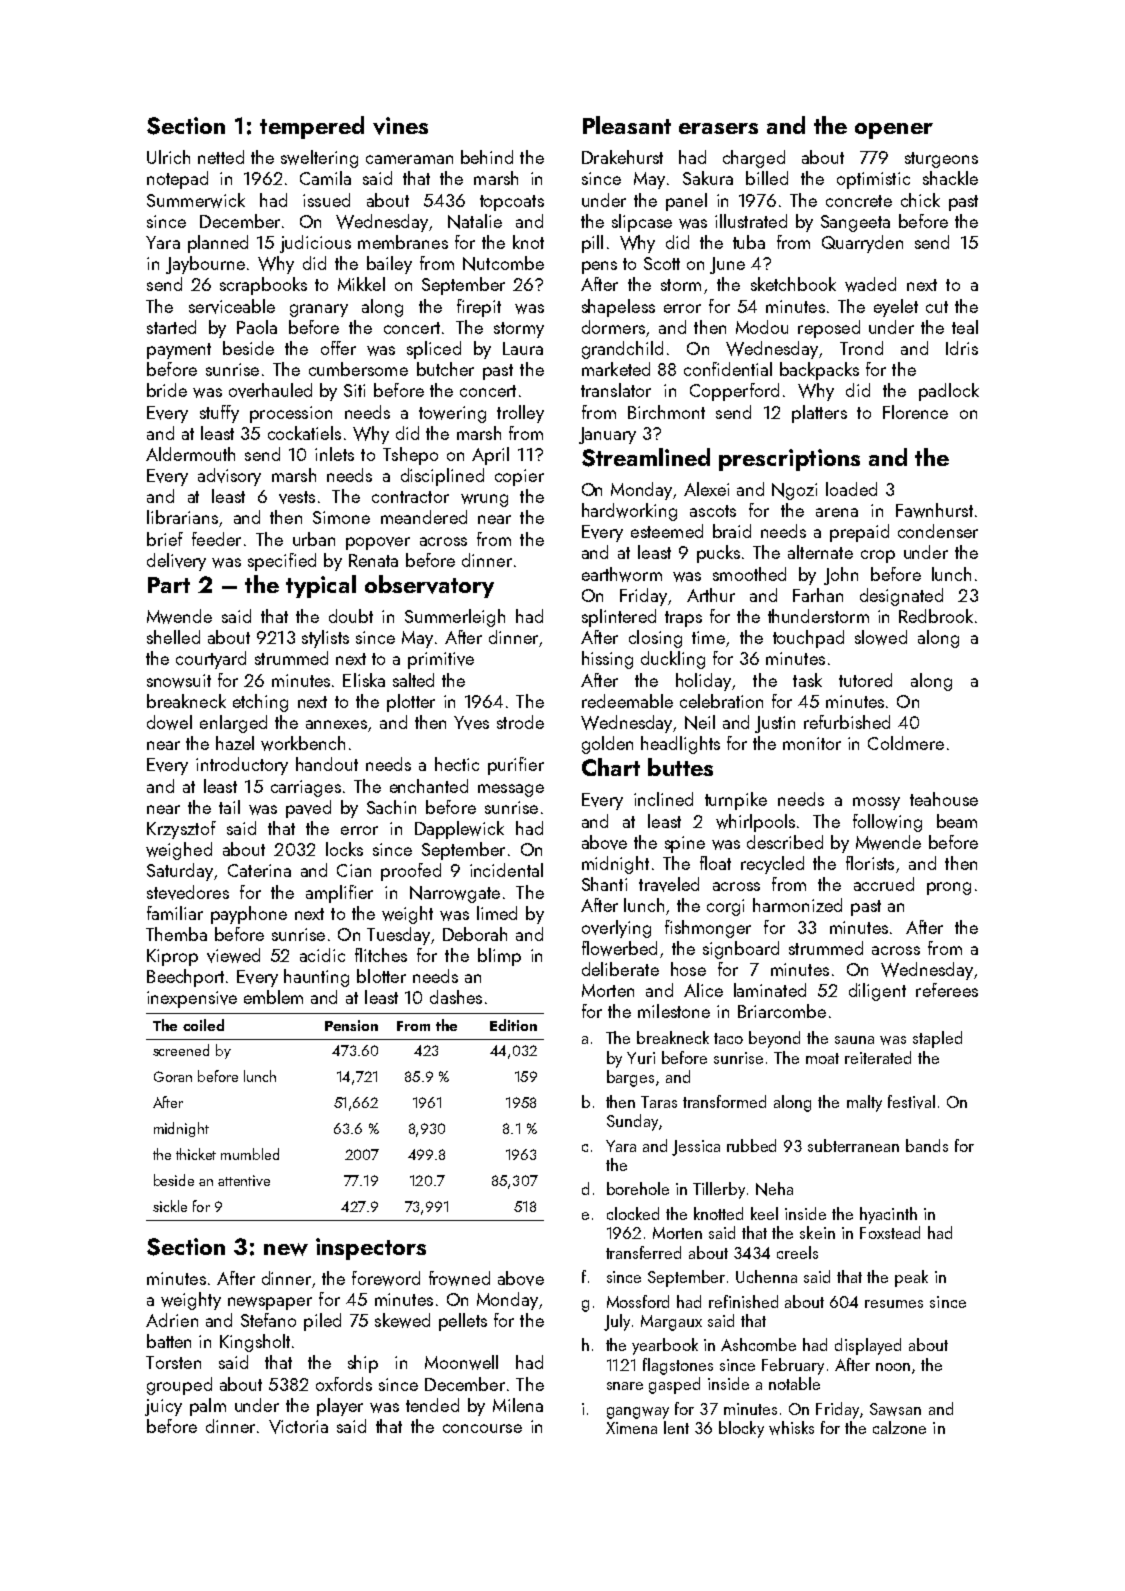 This screenshot has width=1125, height=1591. Describe the element at coordinates (513, 1025) in the screenshot. I see `Edition` at that location.
